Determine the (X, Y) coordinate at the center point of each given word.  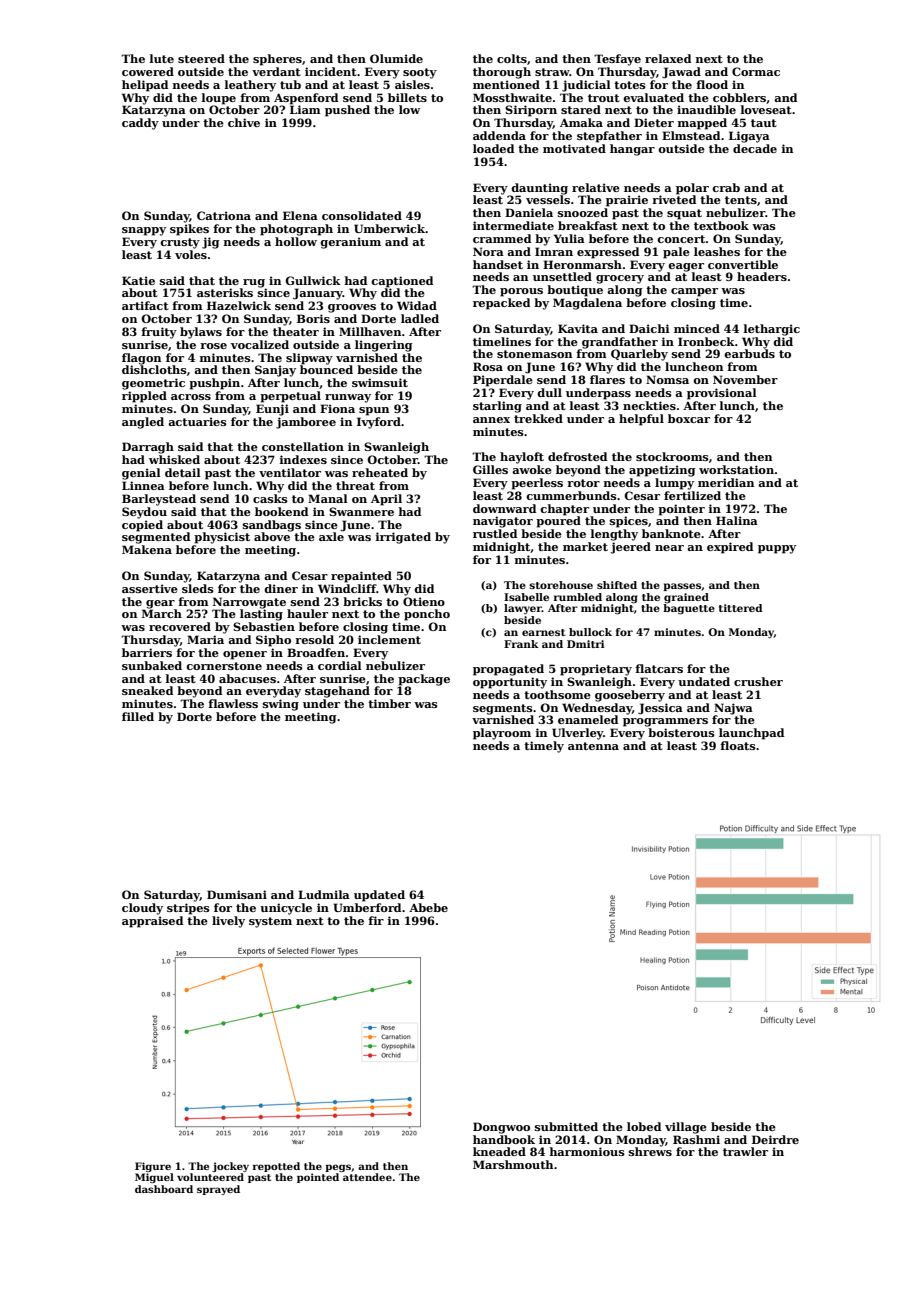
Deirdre (775, 1139)
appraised (152, 922)
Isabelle (526, 597)
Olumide (396, 58)
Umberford (367, 907)
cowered (148, 71)
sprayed (218, 1190)
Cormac (756, 71)
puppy (777, 549)
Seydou (144, 513)
